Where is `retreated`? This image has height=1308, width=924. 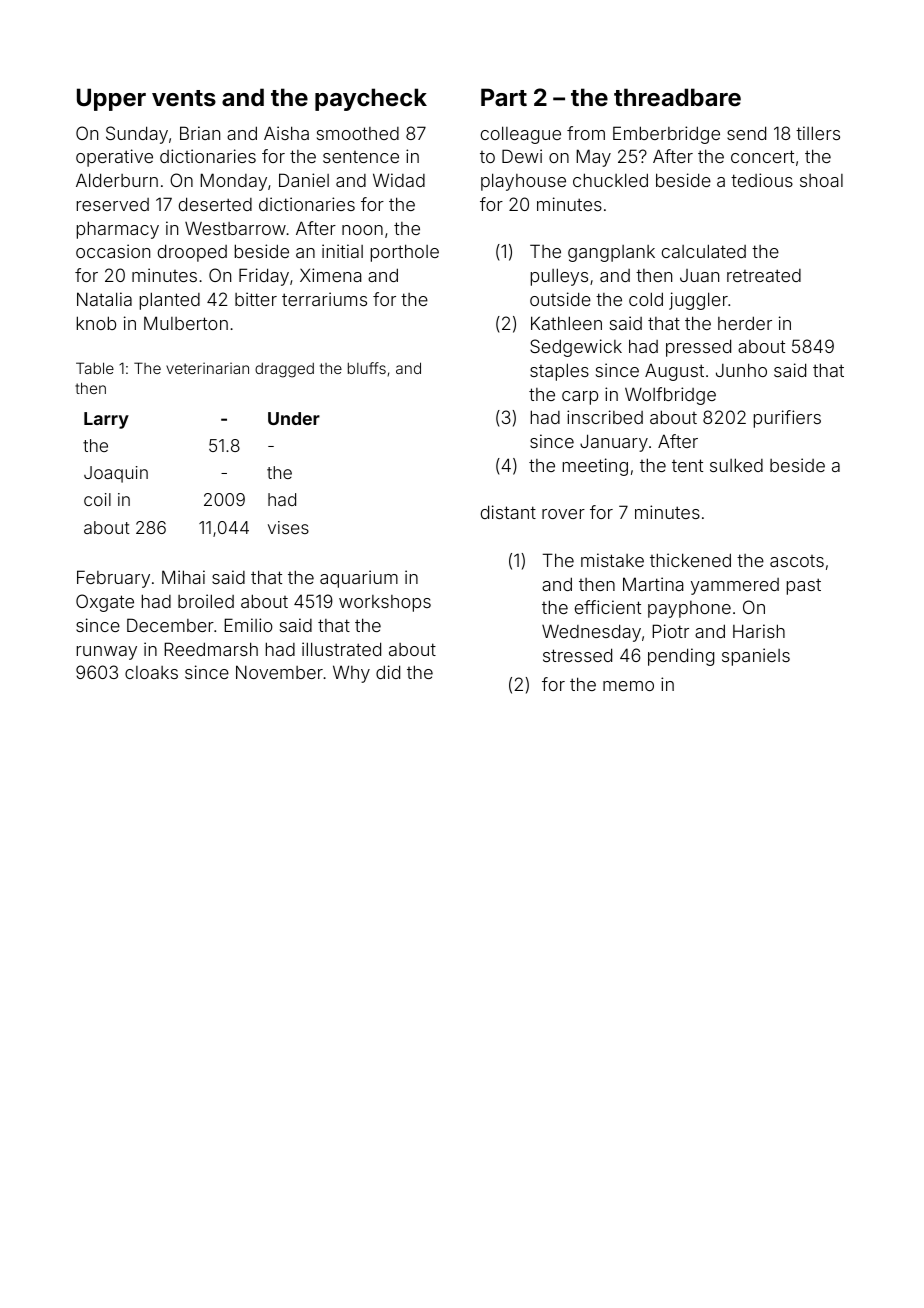 retreated is located at coordinates (764, 275).
